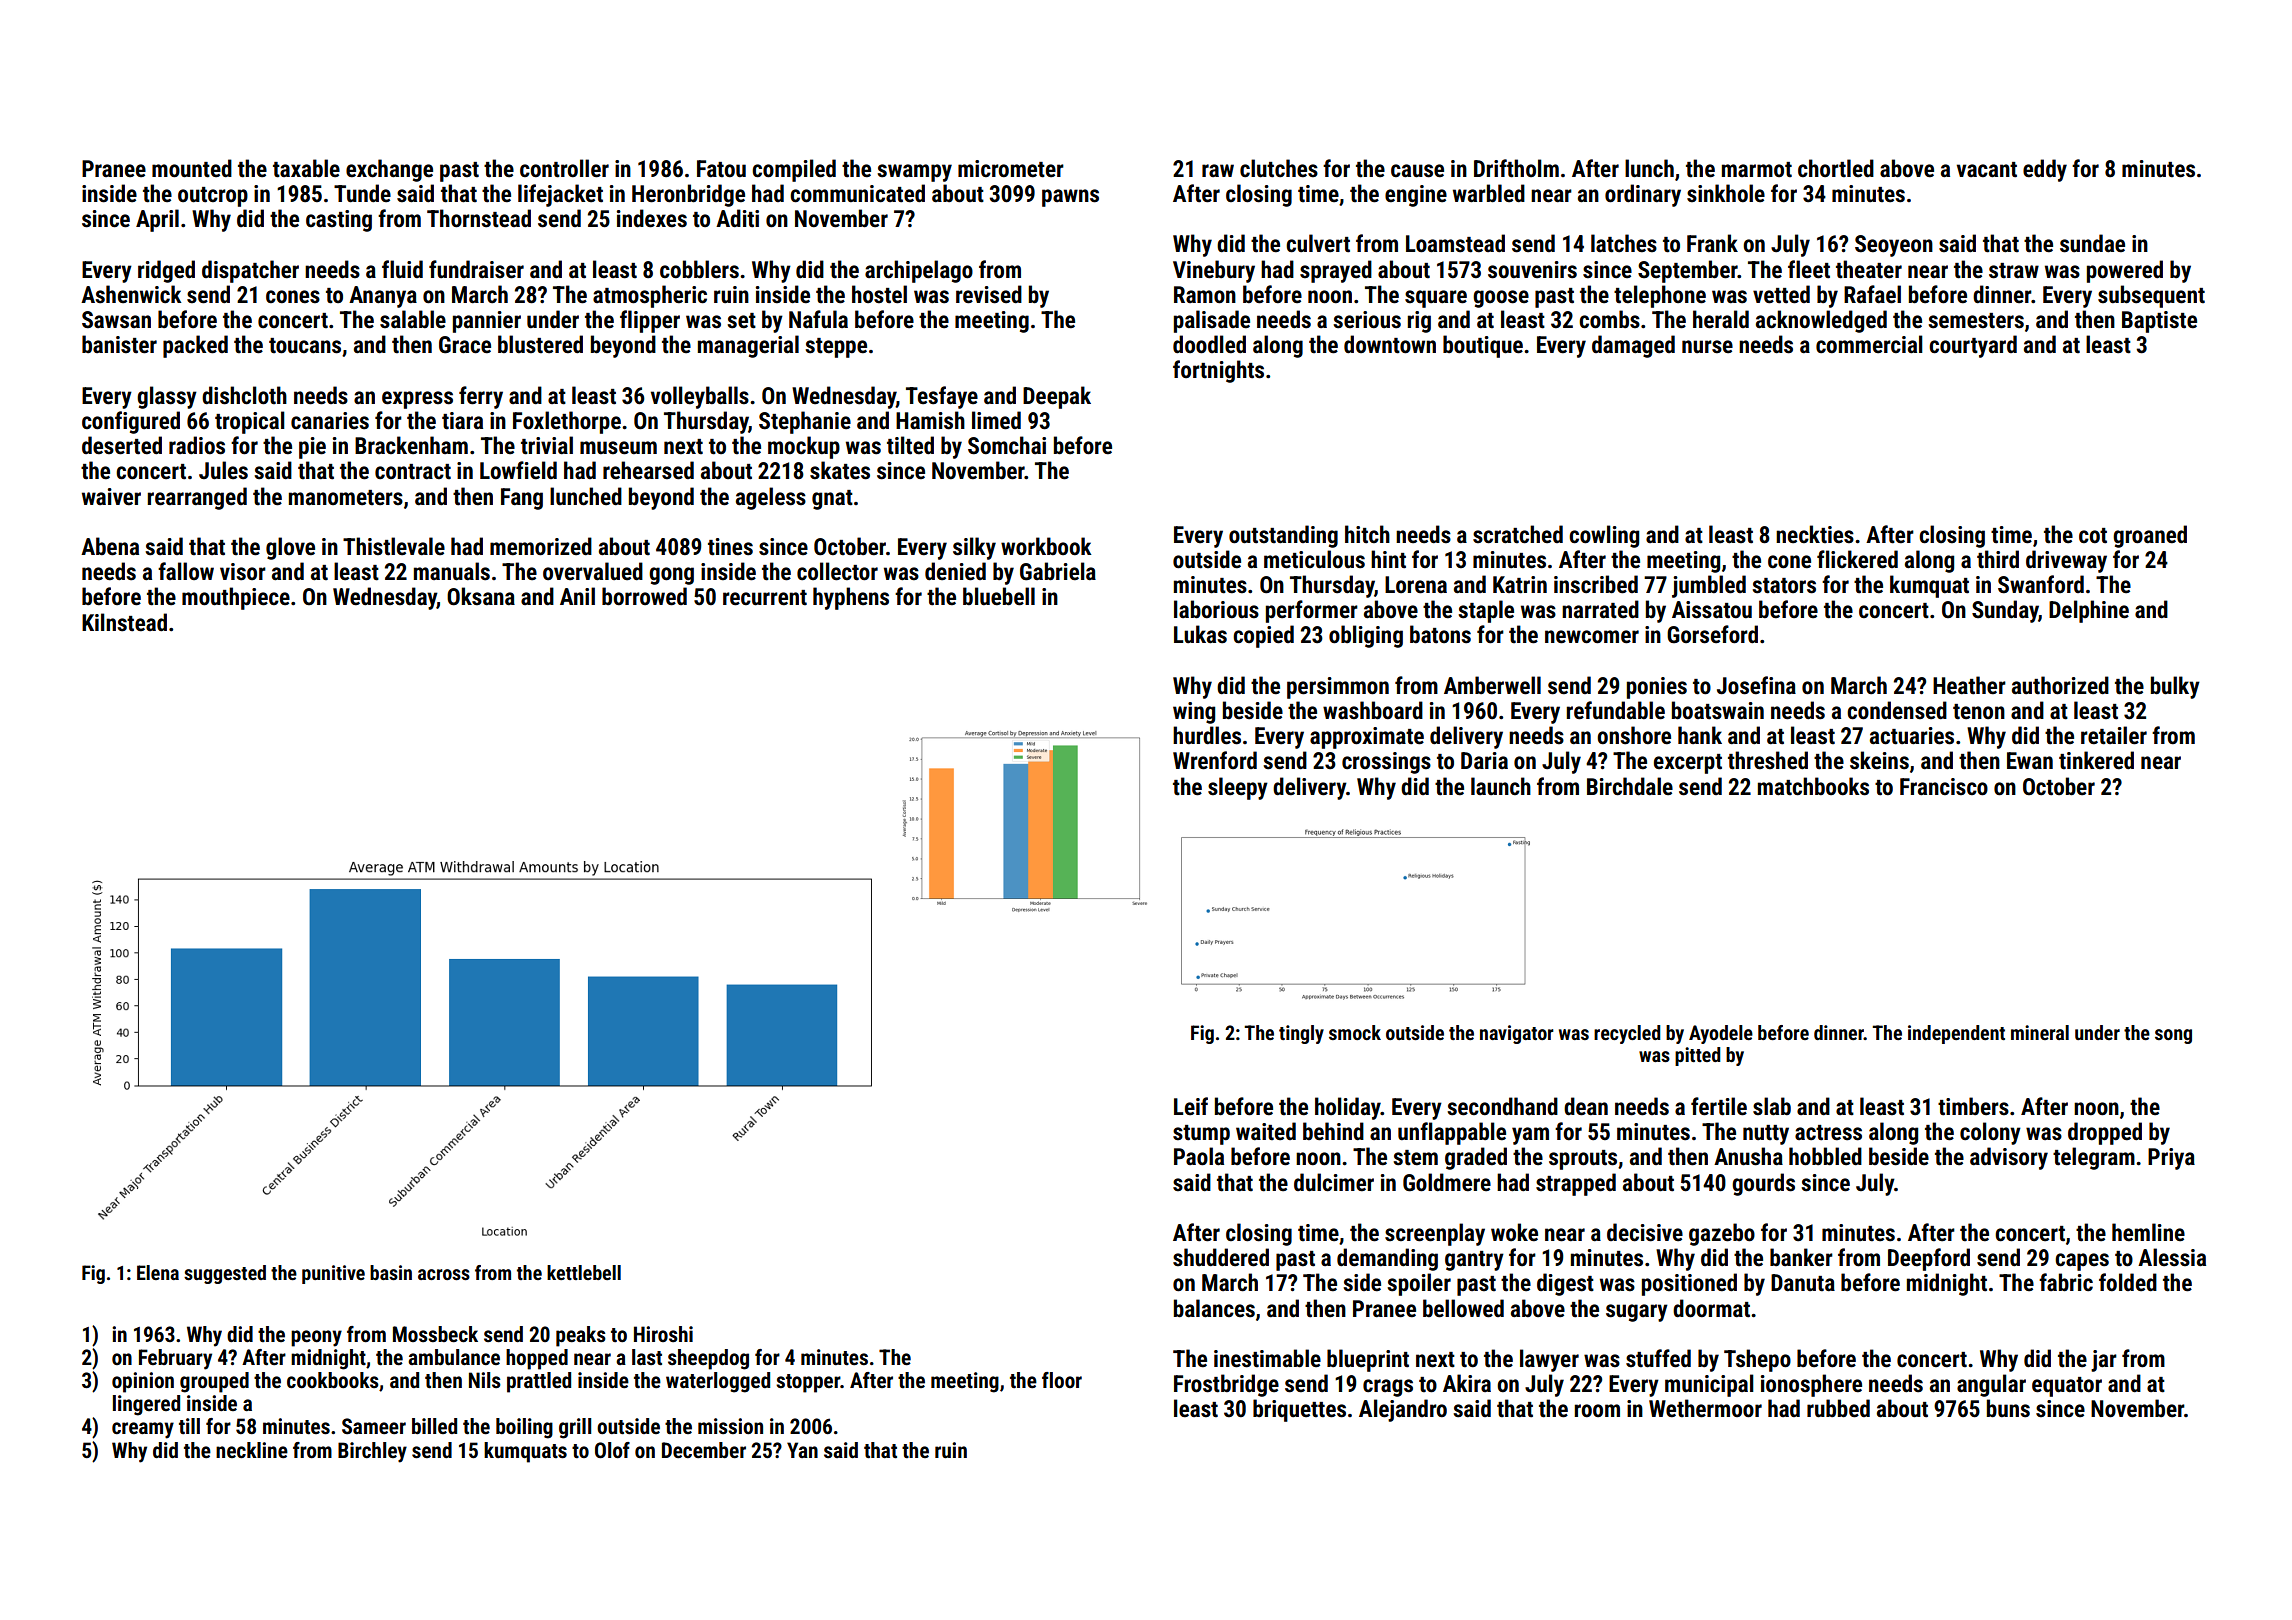 The width and height of the document is (2292, 1620). I want to click on balances, so click(1214, 1308).
